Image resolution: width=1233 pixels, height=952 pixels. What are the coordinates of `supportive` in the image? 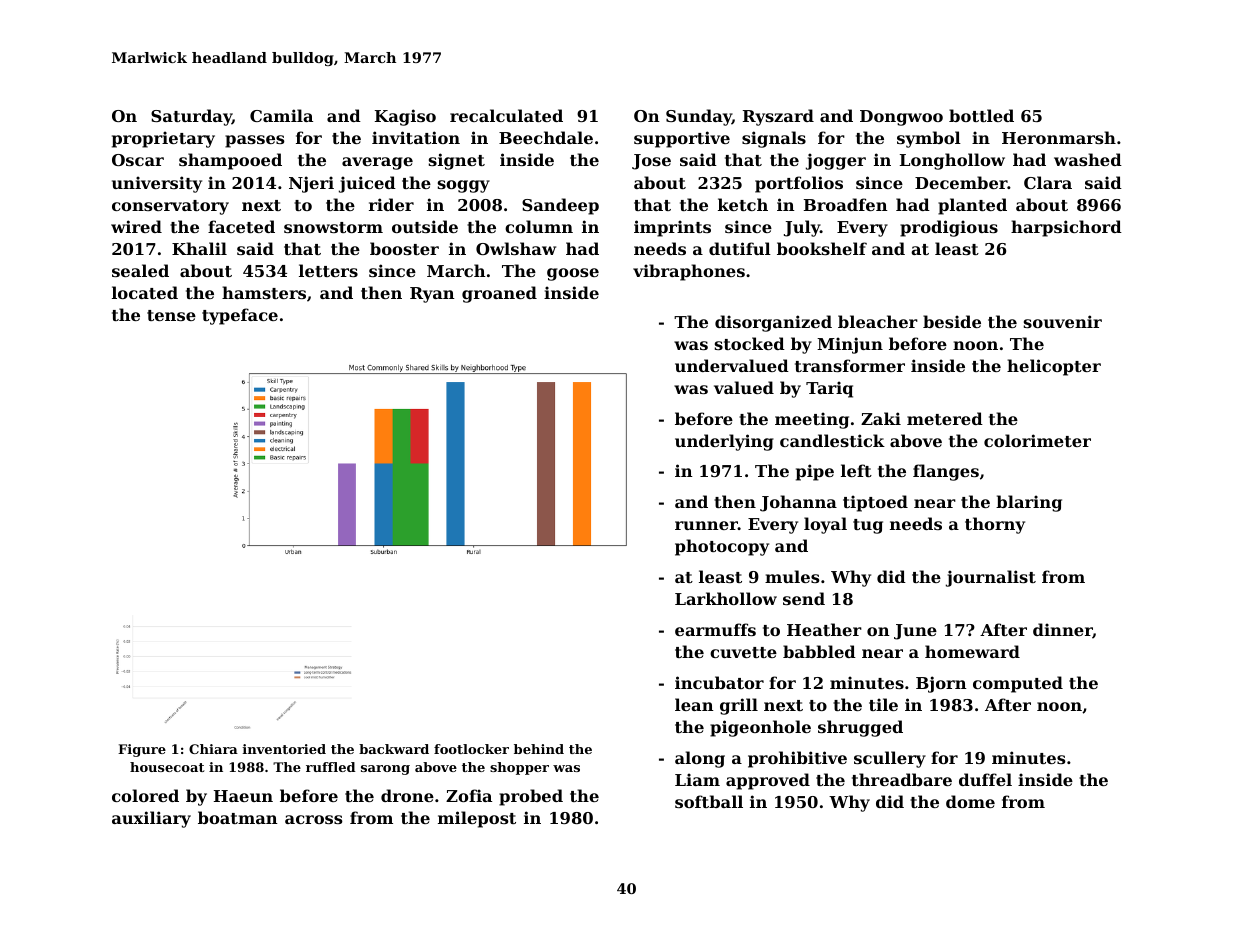 It's located at (682, 139).
